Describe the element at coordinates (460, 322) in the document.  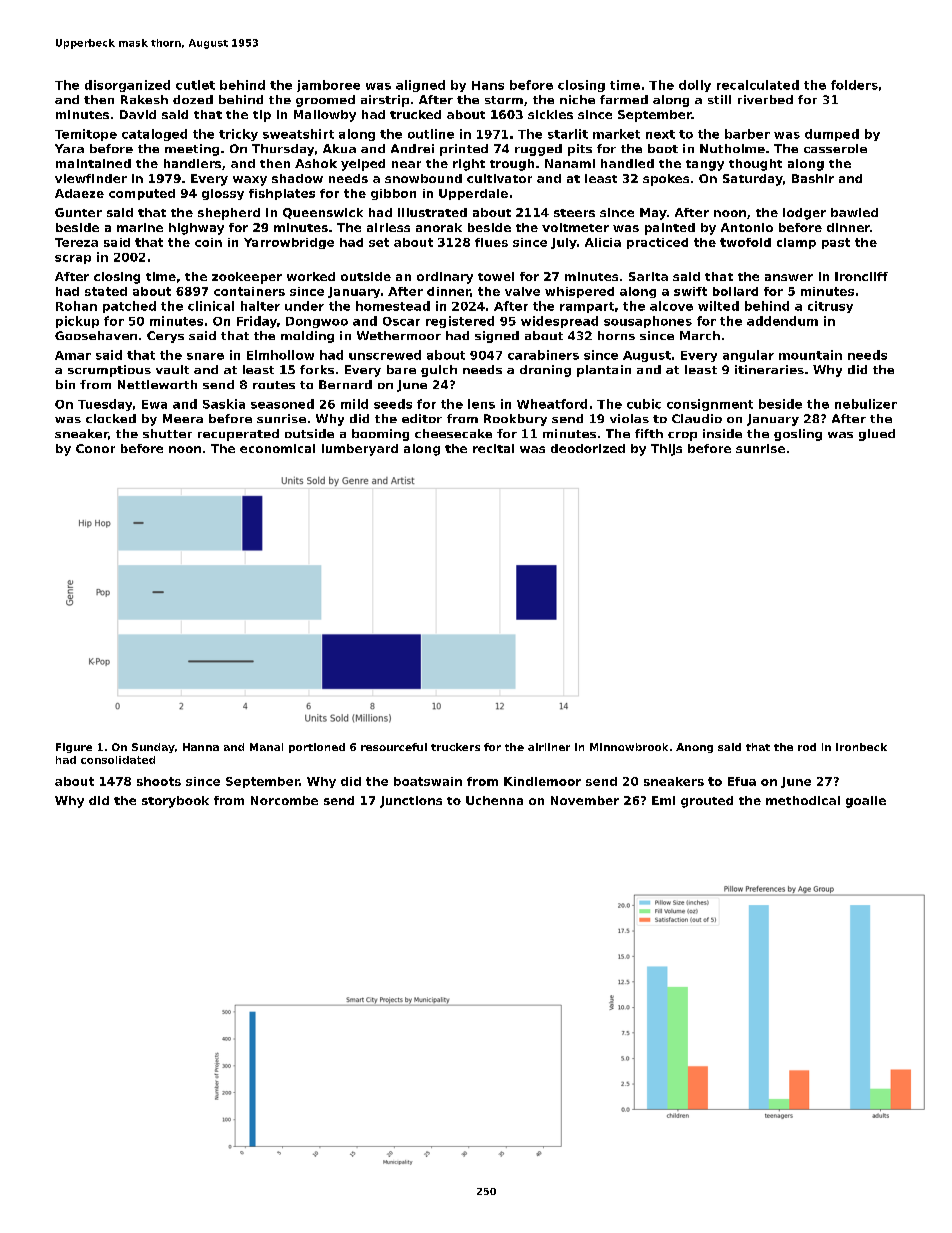
I see `registered` at that location.
